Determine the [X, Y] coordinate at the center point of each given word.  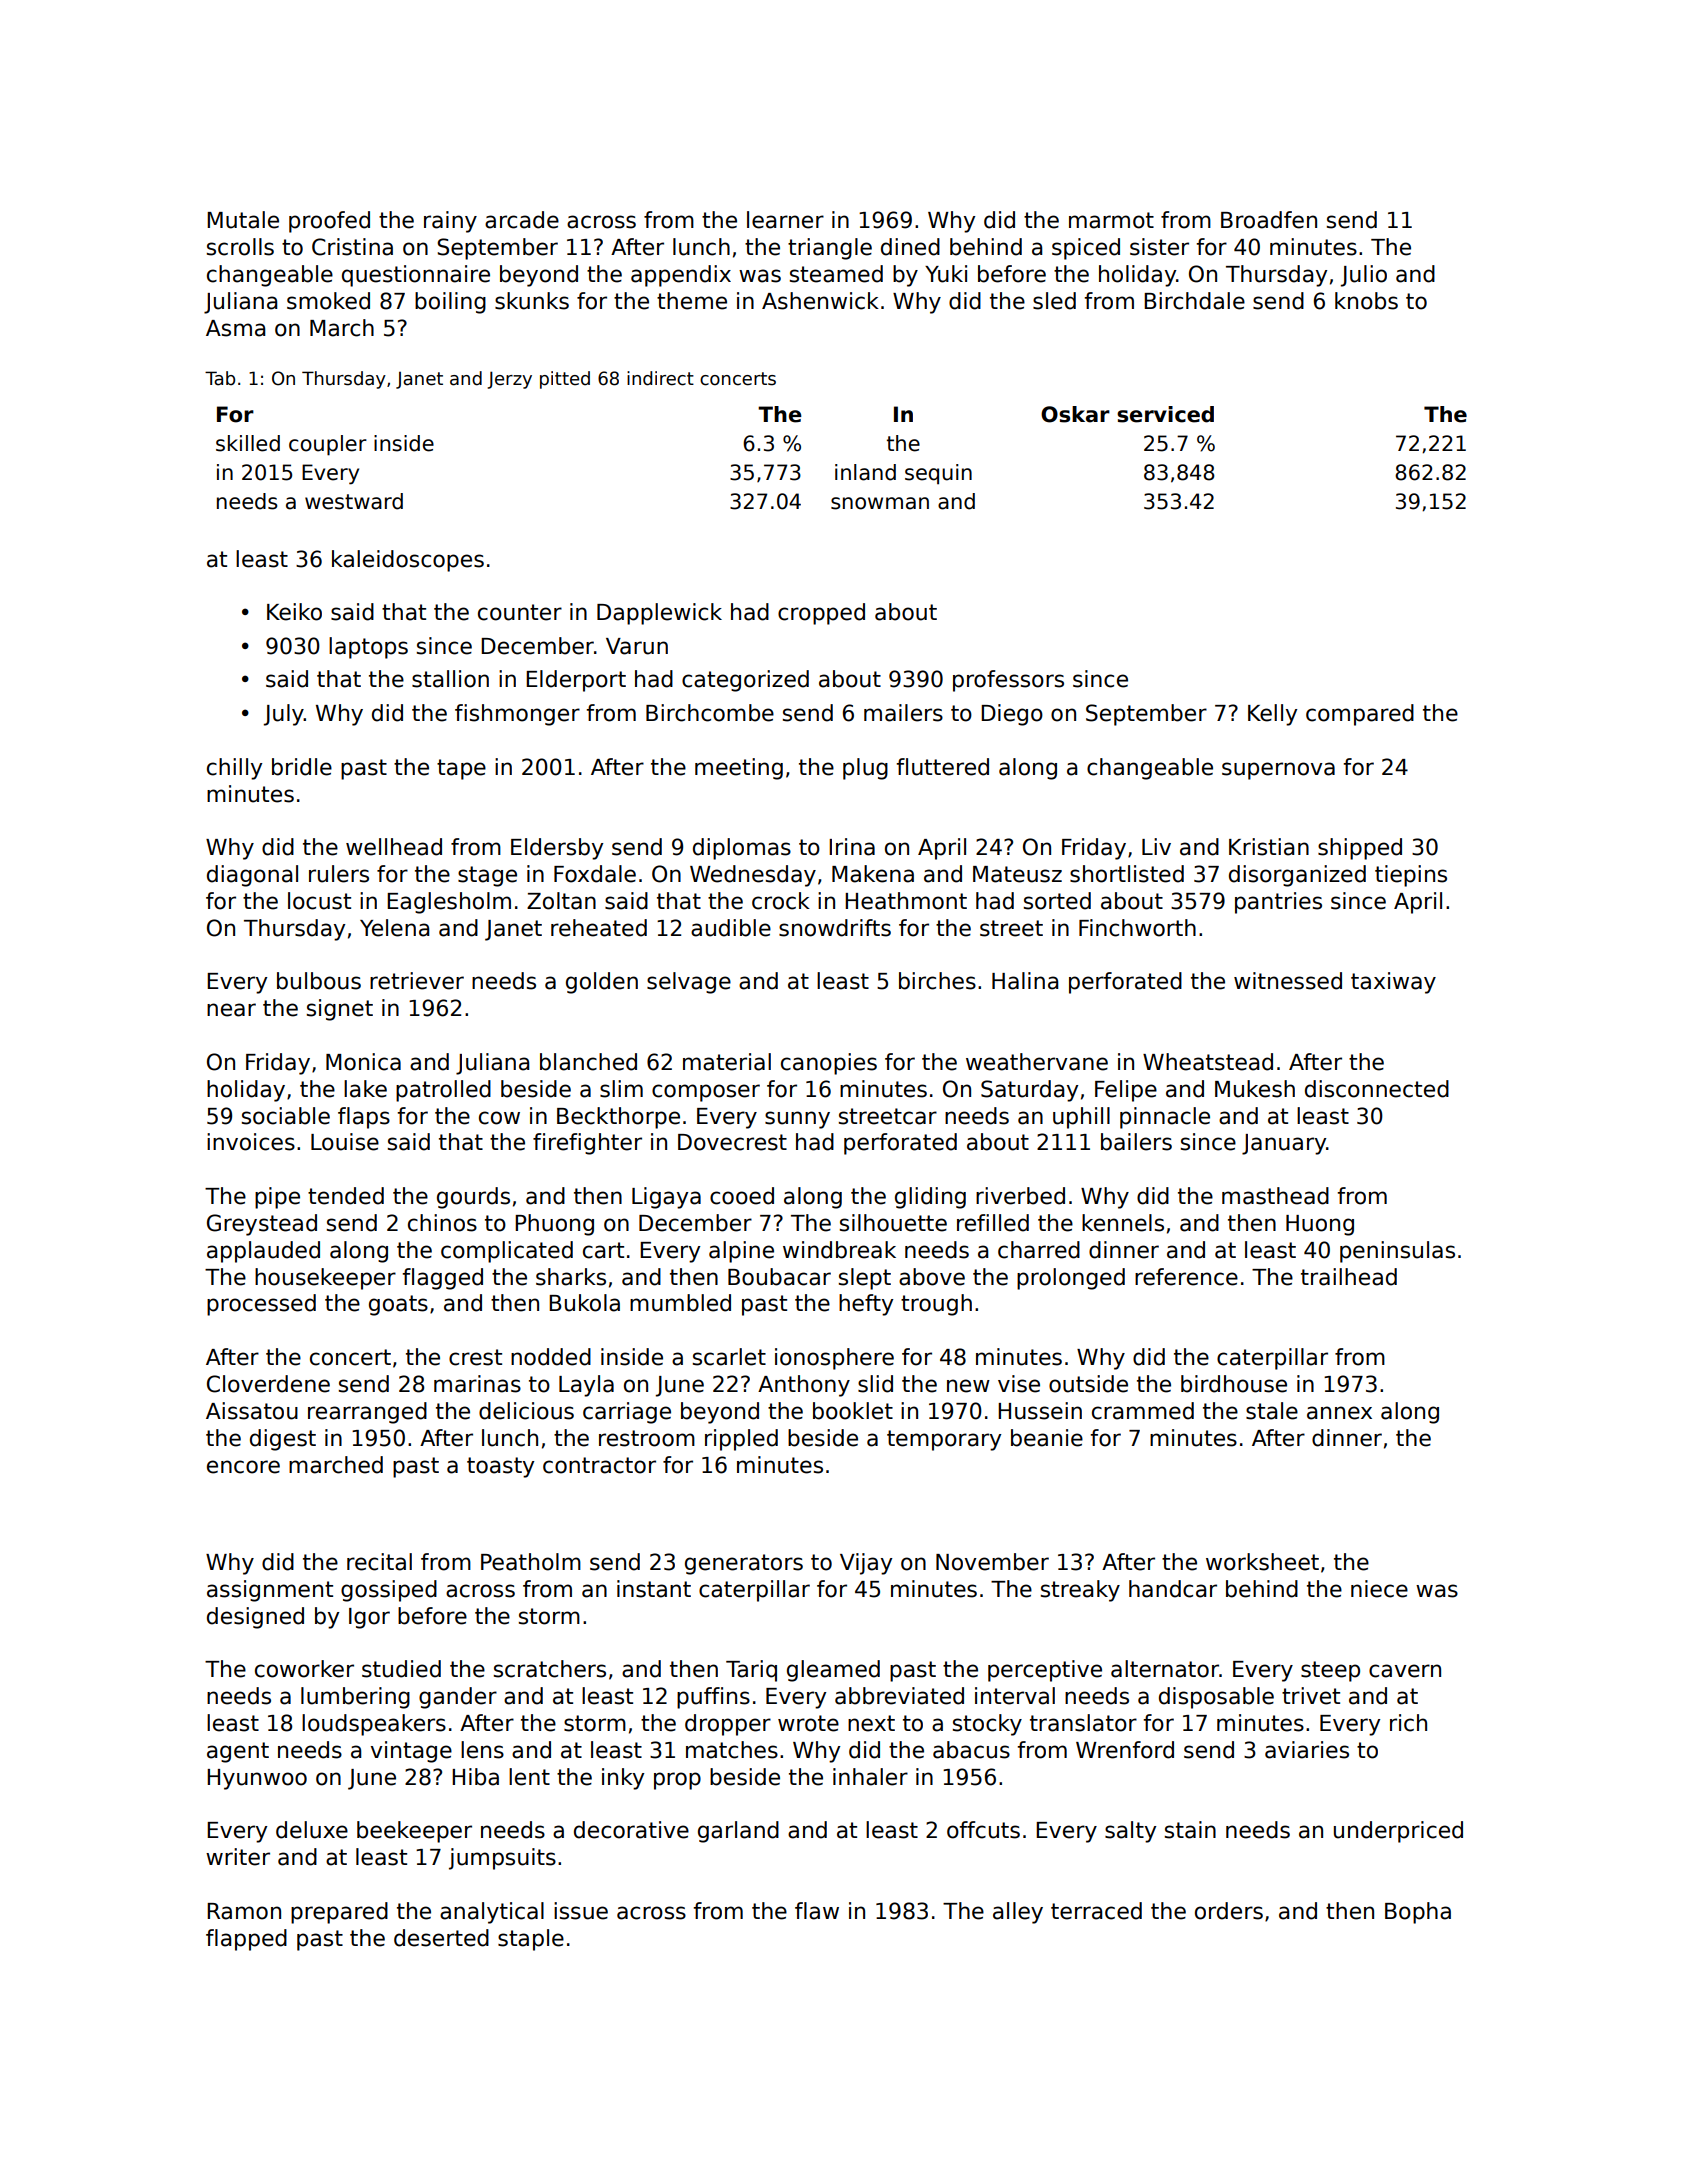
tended [346, 1196]
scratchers [550, 1669]
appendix [681, 276]
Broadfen [1269, 220]
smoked [328, 301]
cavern [1405, 1671]
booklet [853, 1411]
